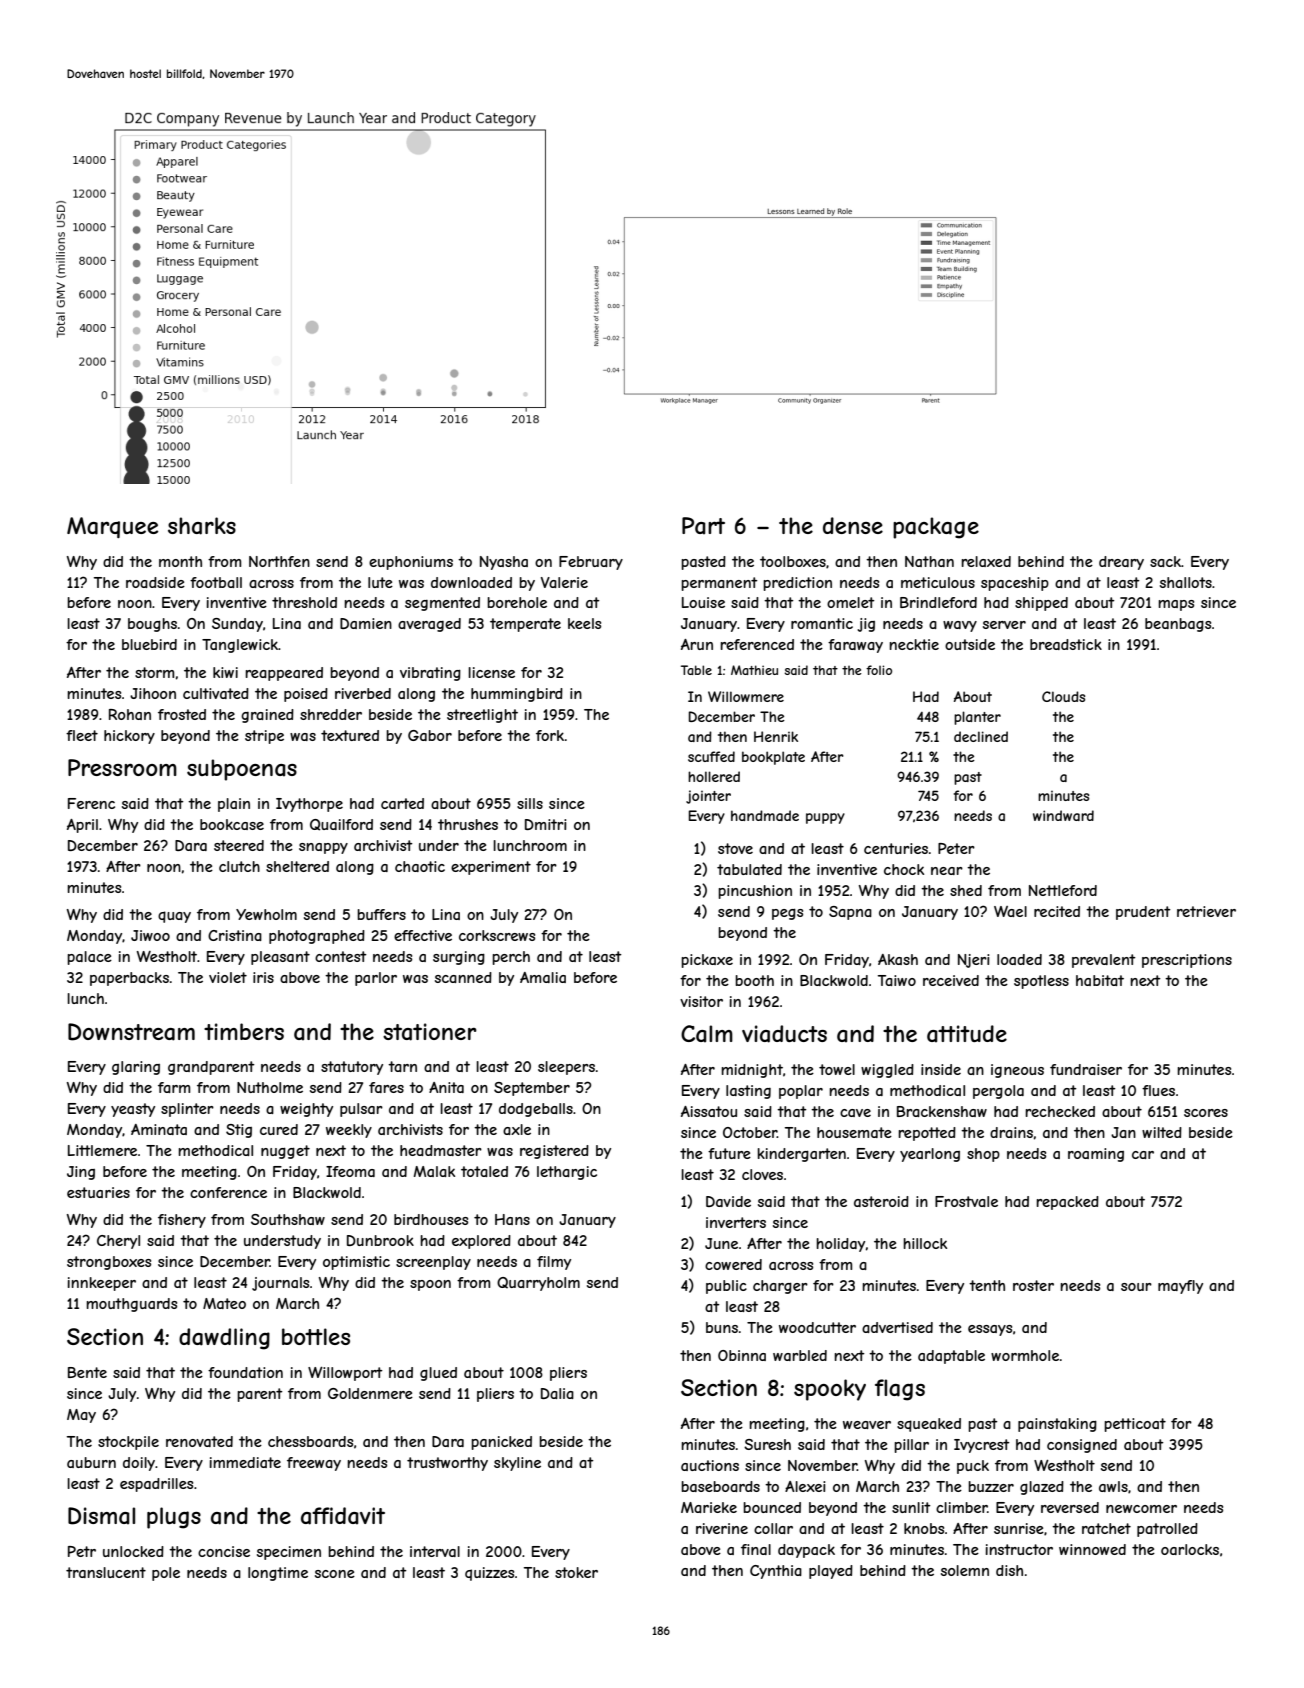 Image resolution: width=1304 pixels, height=1688 pixels. What do you see at coordinates (386, 1087) in the screenshot?
I see `fares` at bounding box center [386, 1087].
